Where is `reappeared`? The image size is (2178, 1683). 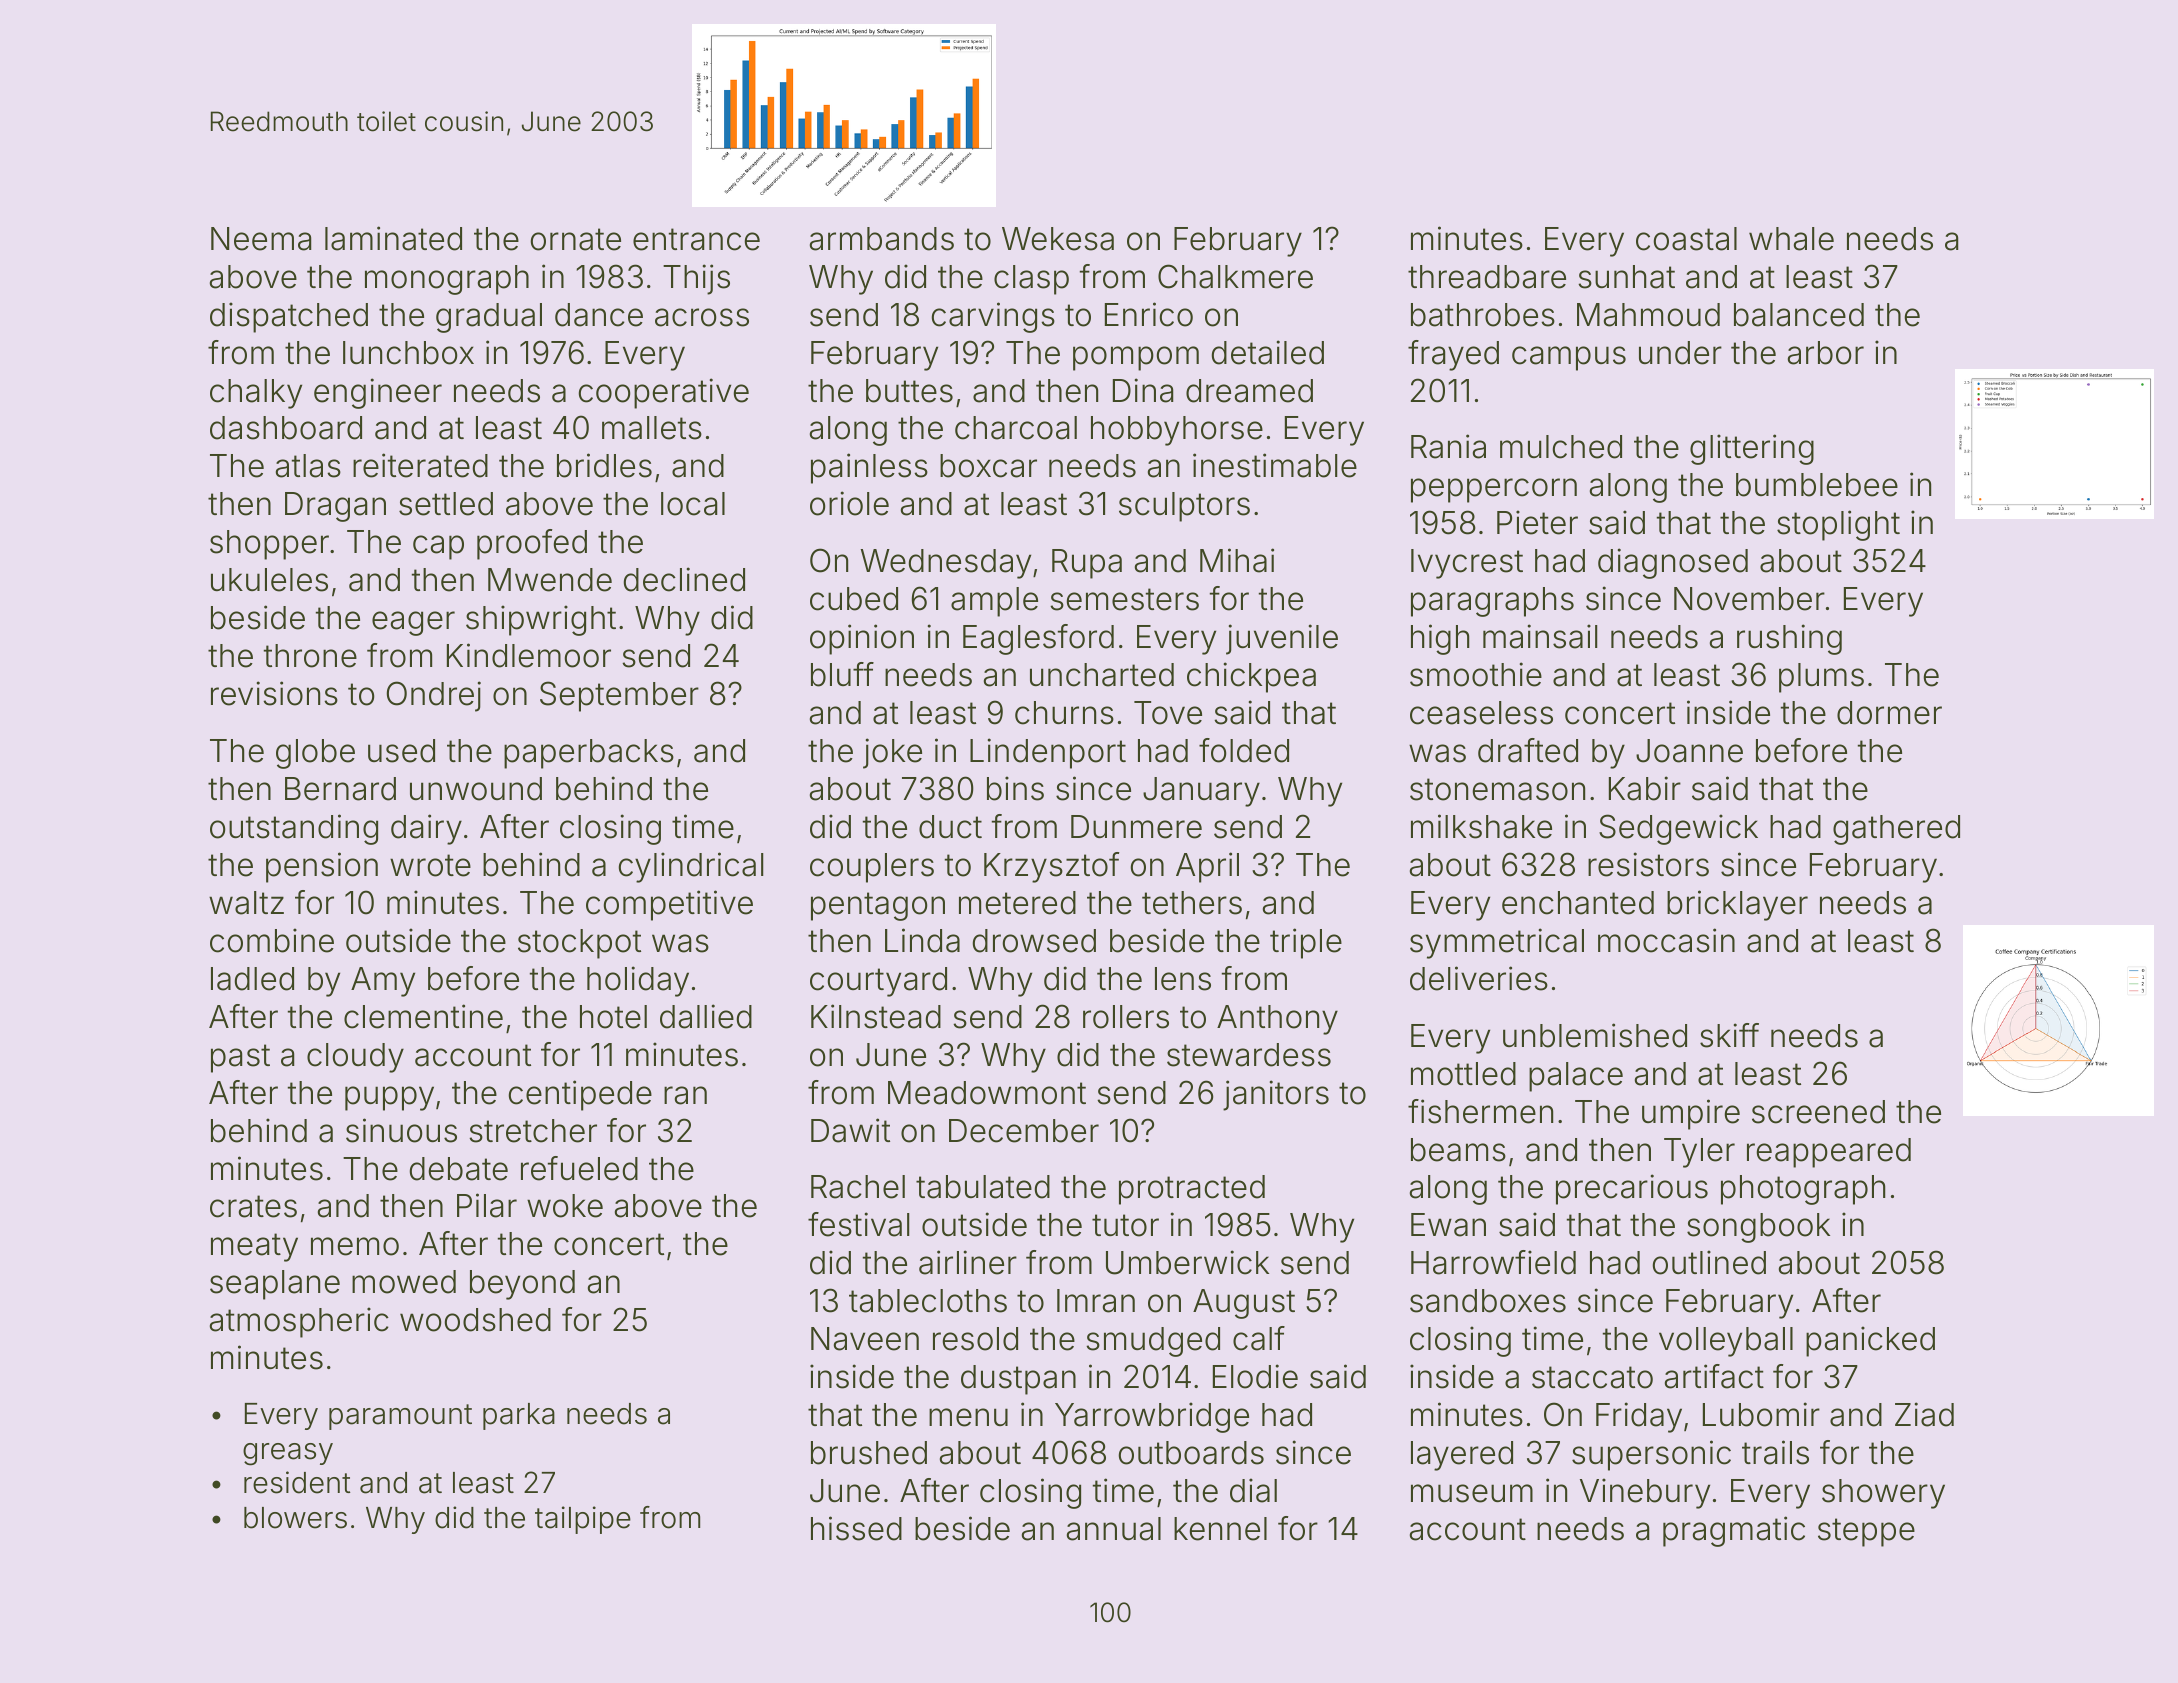
reappeared is located at coordinates (1829, 1153).
